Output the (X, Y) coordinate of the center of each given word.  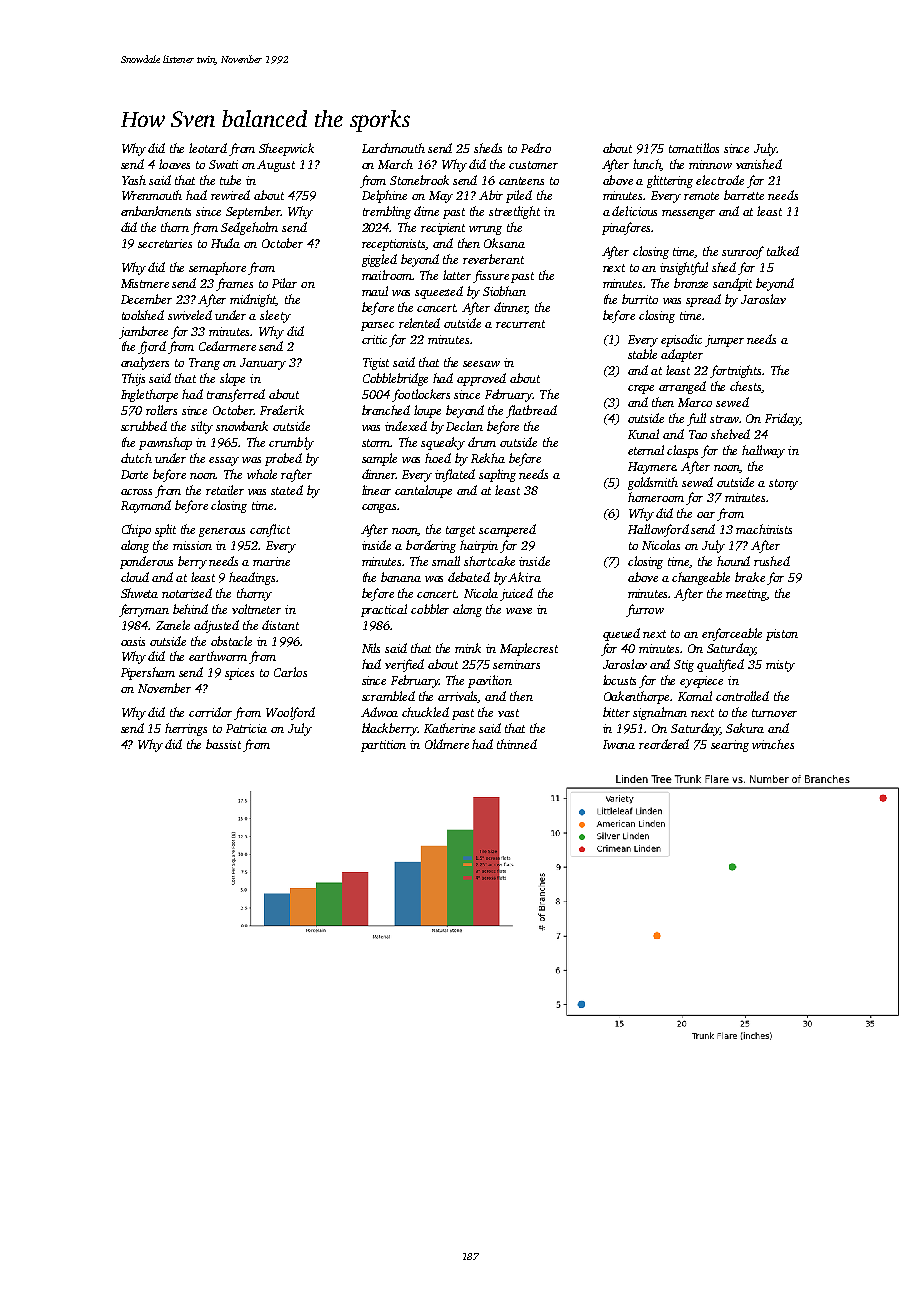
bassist (223, 744)
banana (401, 577)
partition (383, 746)
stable (642, 354)
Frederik (282, 410)
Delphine (384, 196)
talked (783, 251)
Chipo (136, 530)
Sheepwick (286, 149)
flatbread (531, 411)
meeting (746, 595)
